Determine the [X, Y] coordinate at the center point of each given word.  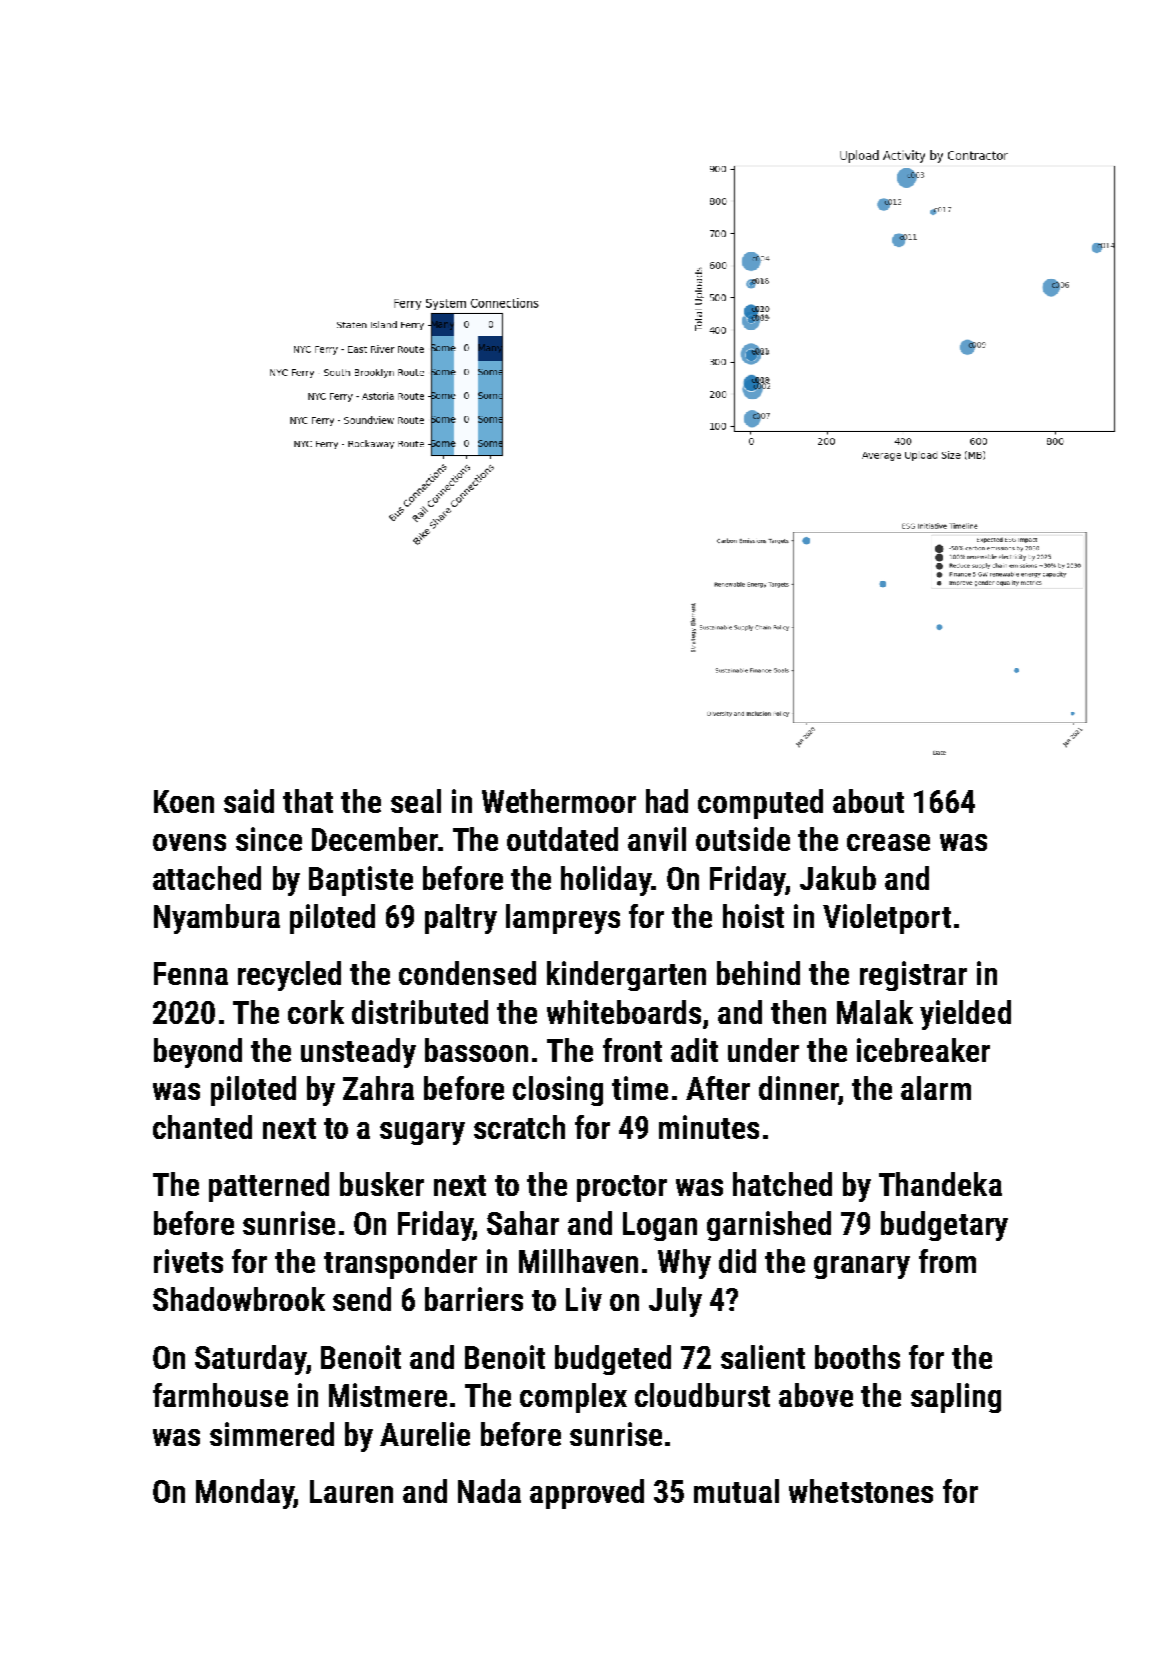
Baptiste [361, 881]
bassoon [476, 1050]
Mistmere [388, 1395]
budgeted [613, 1360]
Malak [875, 1012]
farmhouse [220, 1395]
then [798, 1012]
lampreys [563, 919]
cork [316, 1012]
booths [857, 1357]
